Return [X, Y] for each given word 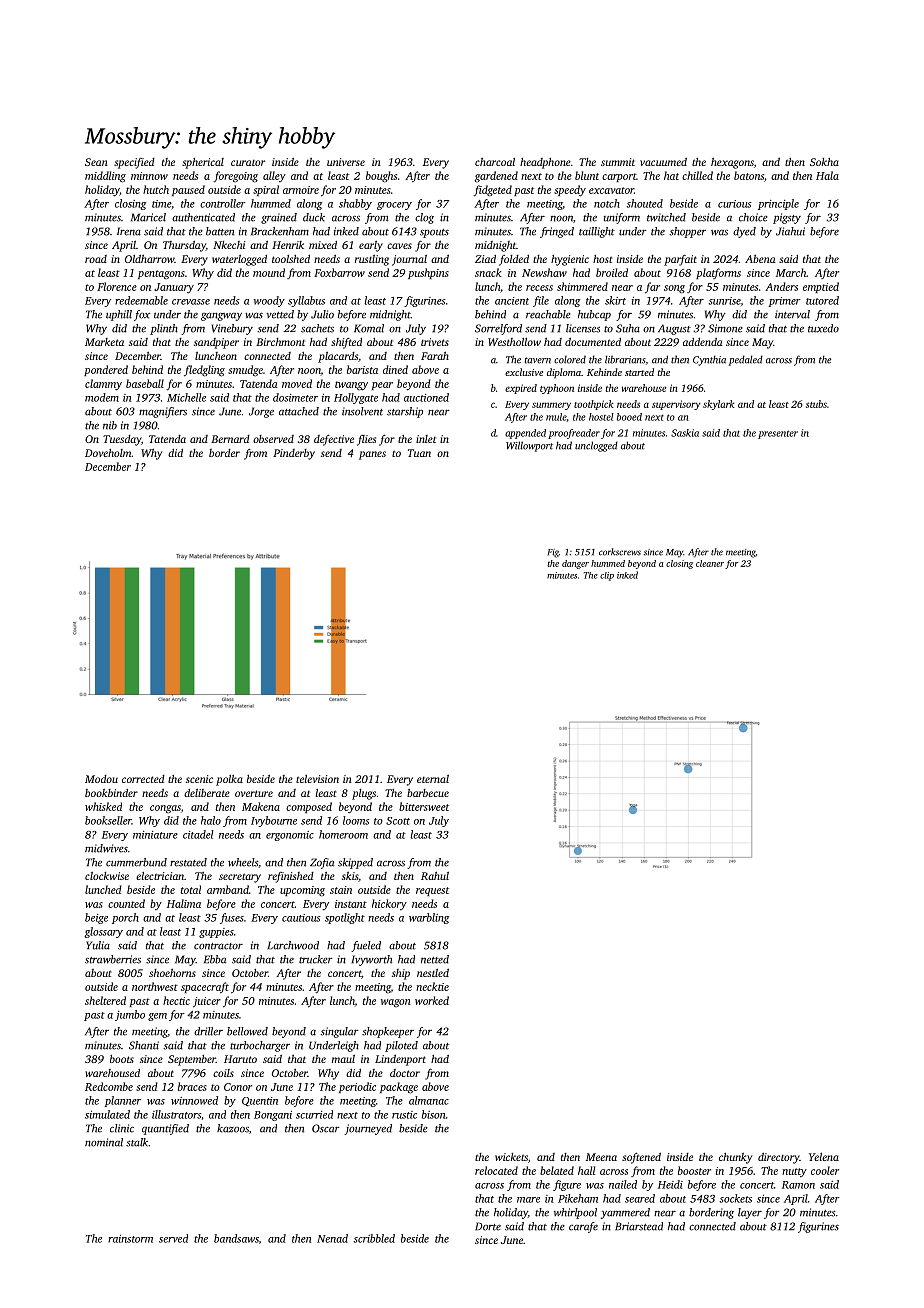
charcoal [495, 162]
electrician [160, 876]
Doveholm [108, 453]
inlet [426, 439]
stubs [816, 404]
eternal [433, 779]
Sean [96, 162]
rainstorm [130, 1239]
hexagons [732, 163]
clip [607, 576]
